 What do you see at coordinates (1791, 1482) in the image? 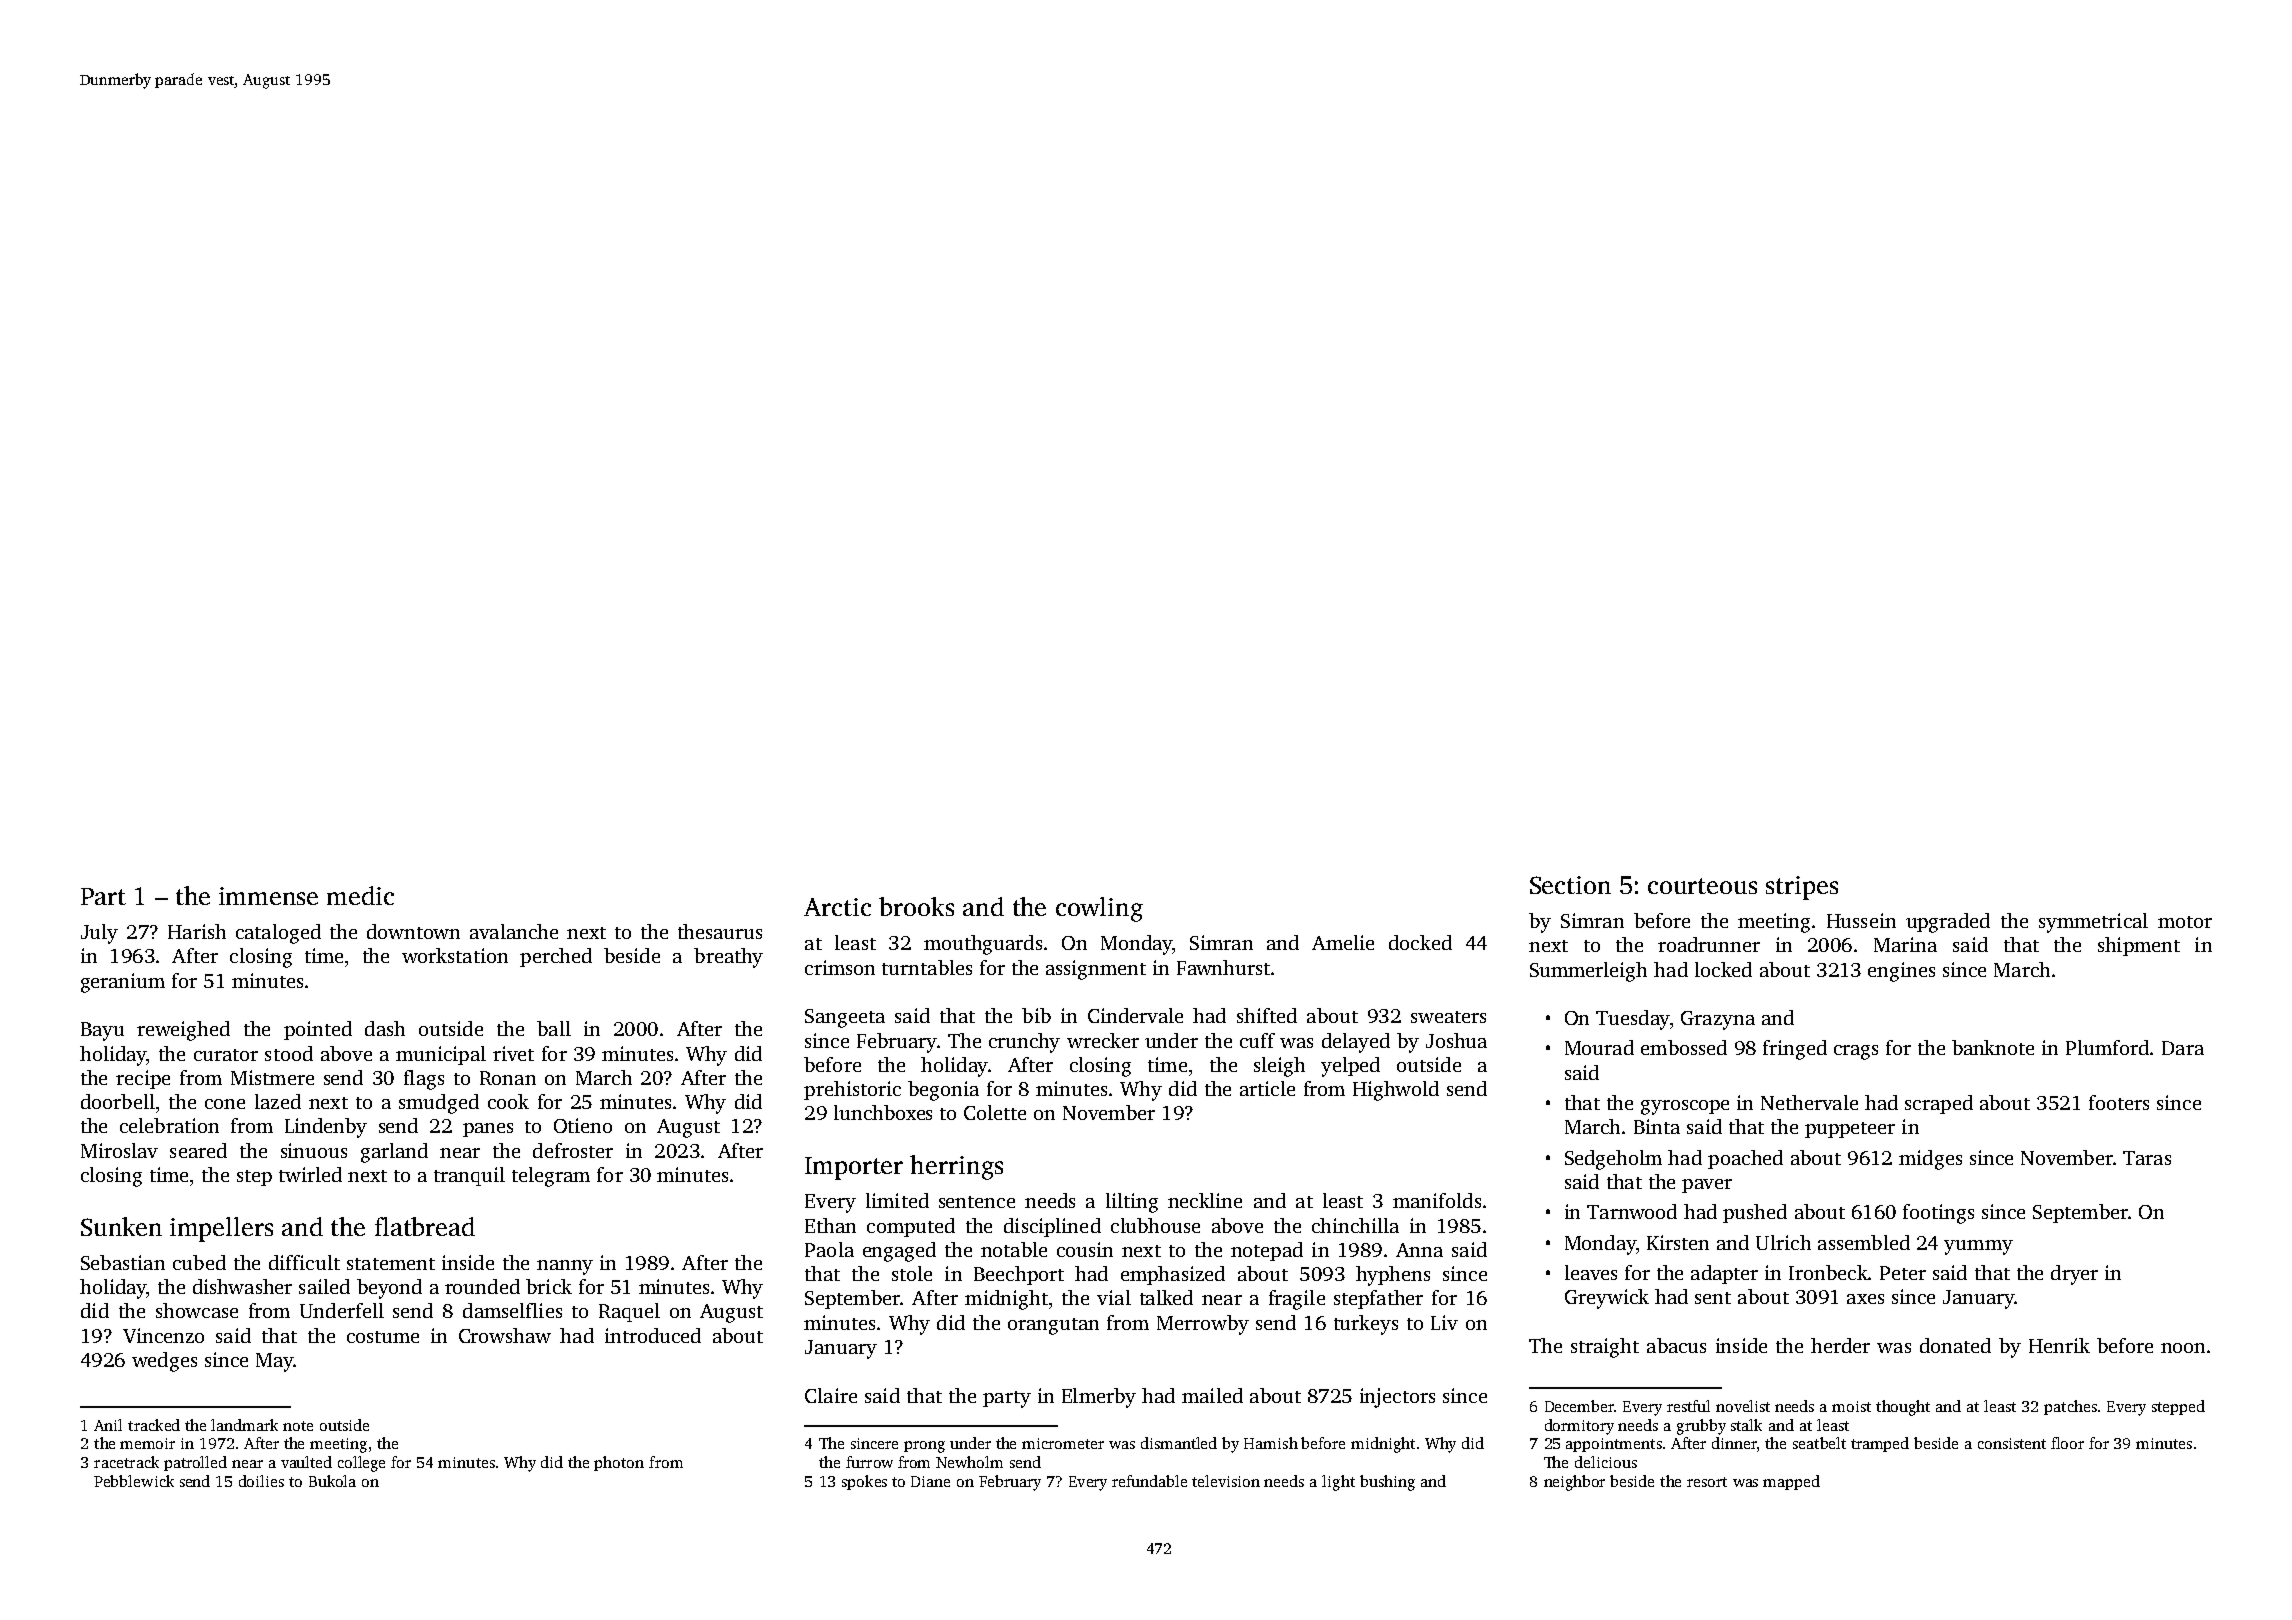
I see `mapped` at bounding box center [1791, 1482].
